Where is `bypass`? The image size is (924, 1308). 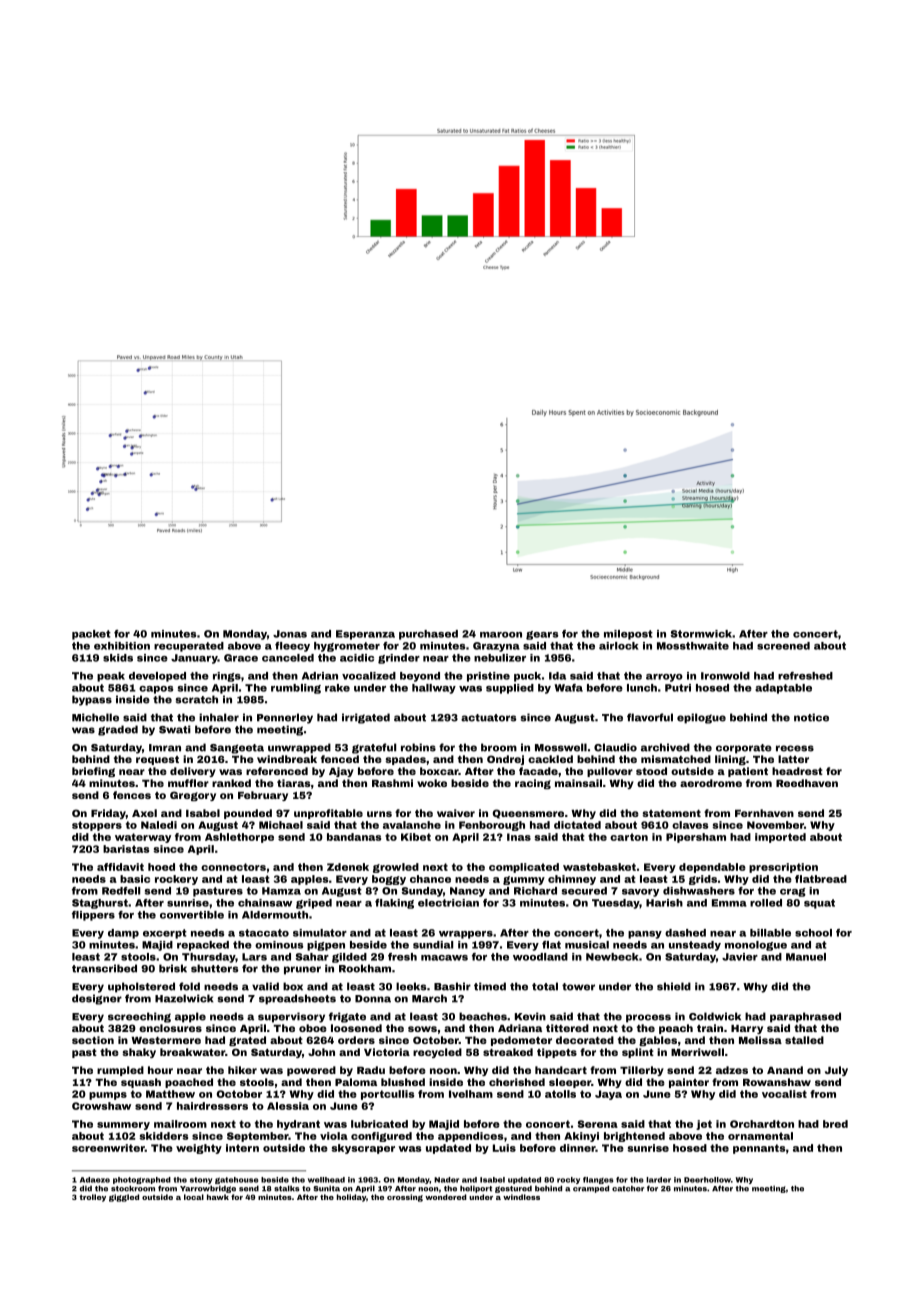
bypass is located at coordinates (92, 700).
